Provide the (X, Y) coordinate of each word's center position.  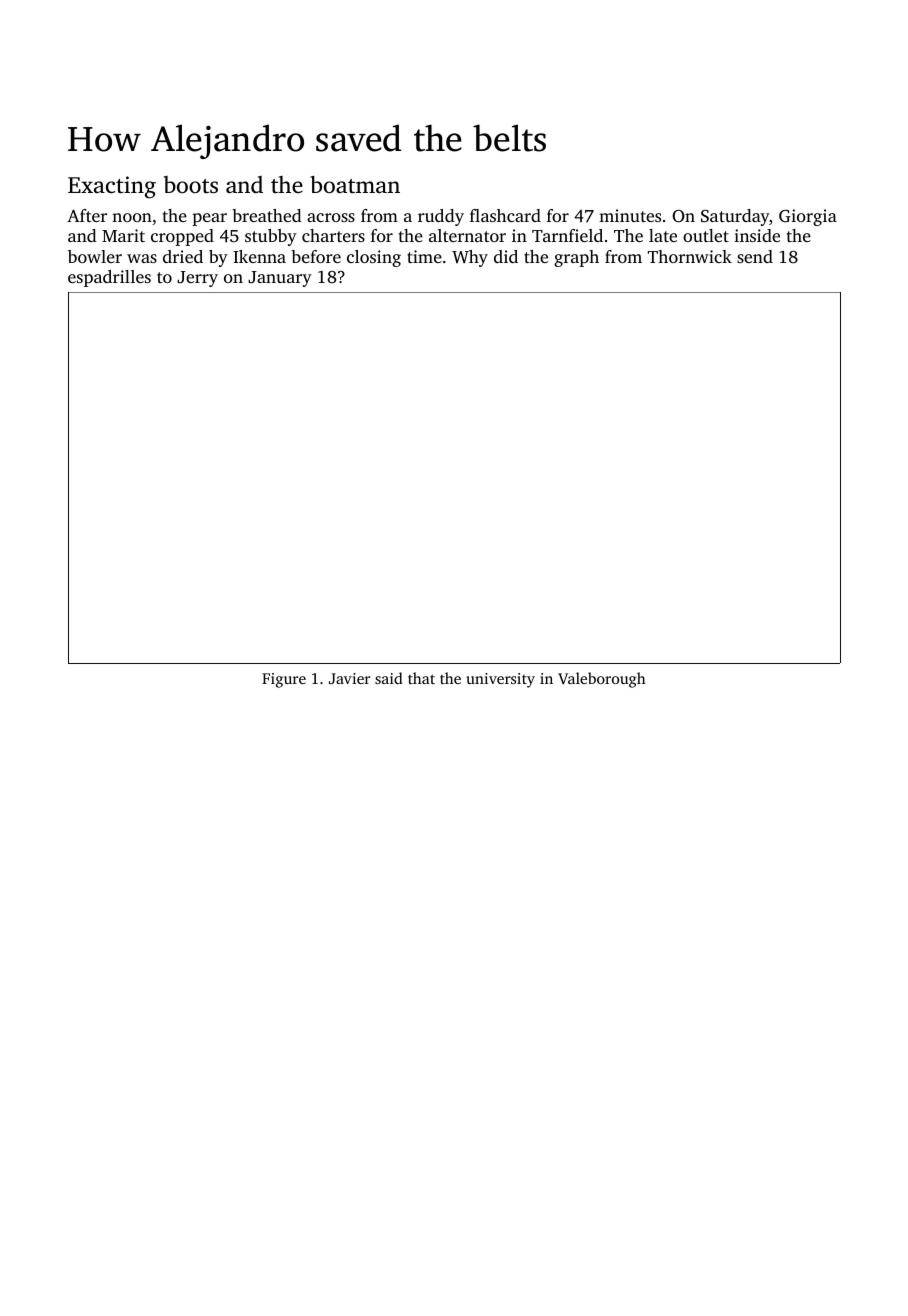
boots (191, 185)
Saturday (735, 217)
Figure (284, 680)
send (755, 256)
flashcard (505, 215)
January (280, 279)
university (500, 680)
